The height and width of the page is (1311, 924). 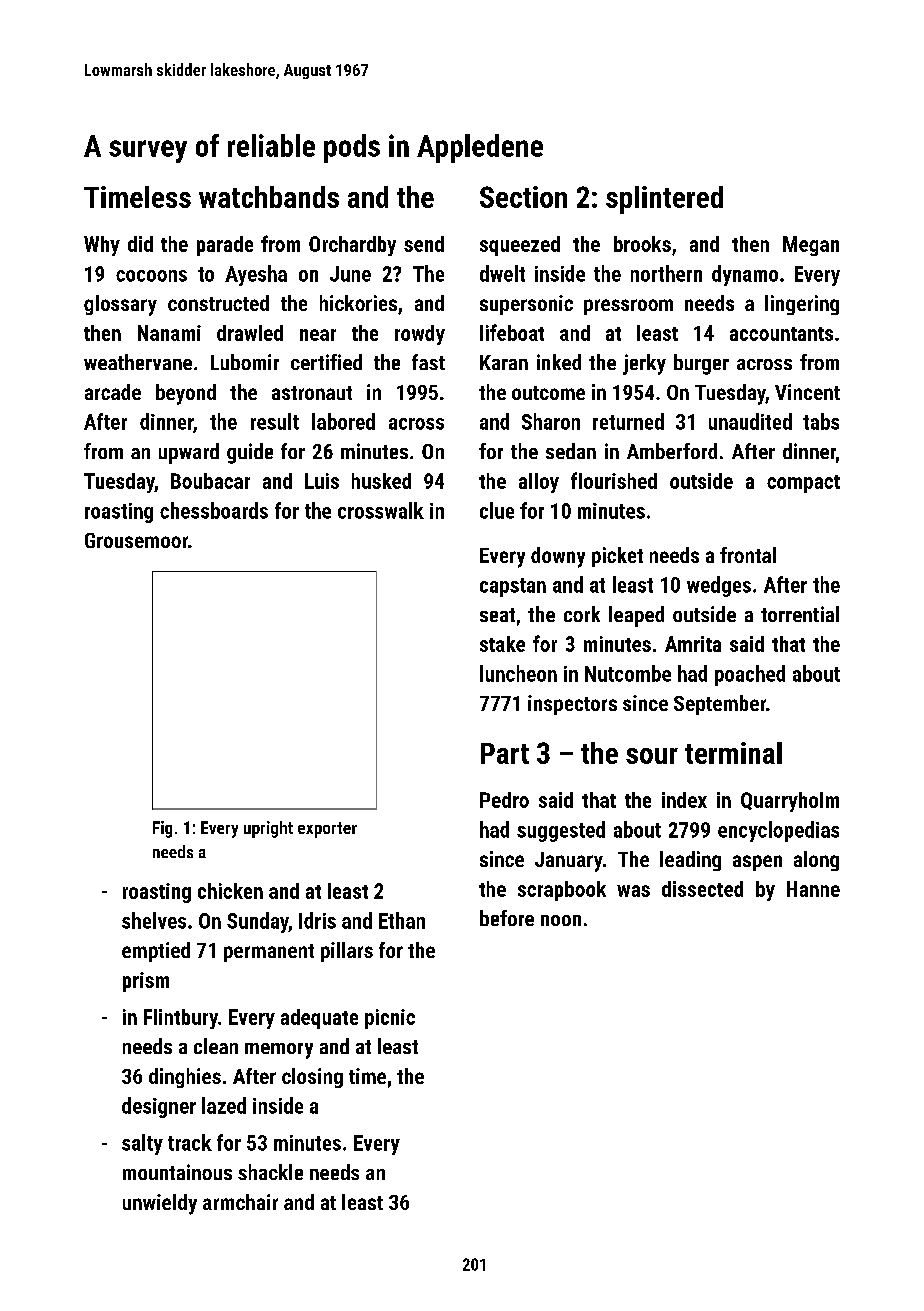 I want to click on armchair, so click(x=240, y=1202).
